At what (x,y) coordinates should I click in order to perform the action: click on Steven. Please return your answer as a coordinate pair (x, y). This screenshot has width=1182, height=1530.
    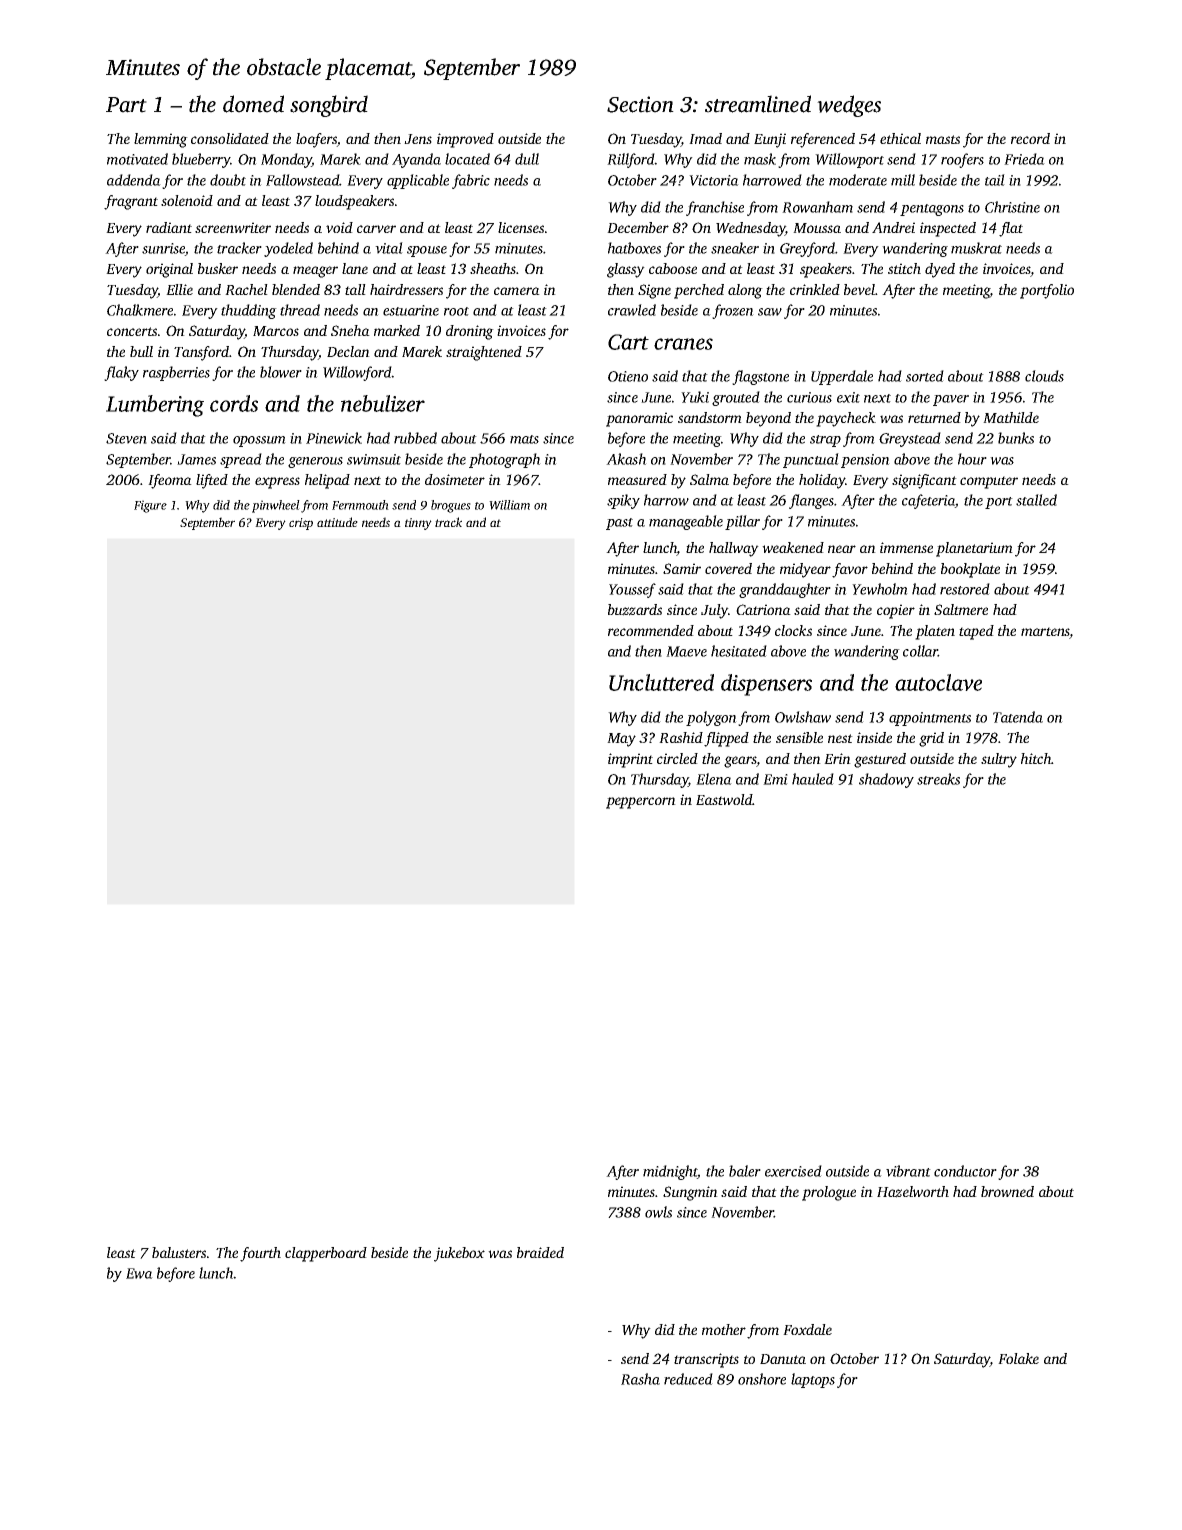
    Looking at the image, I should click on (126, 438).
